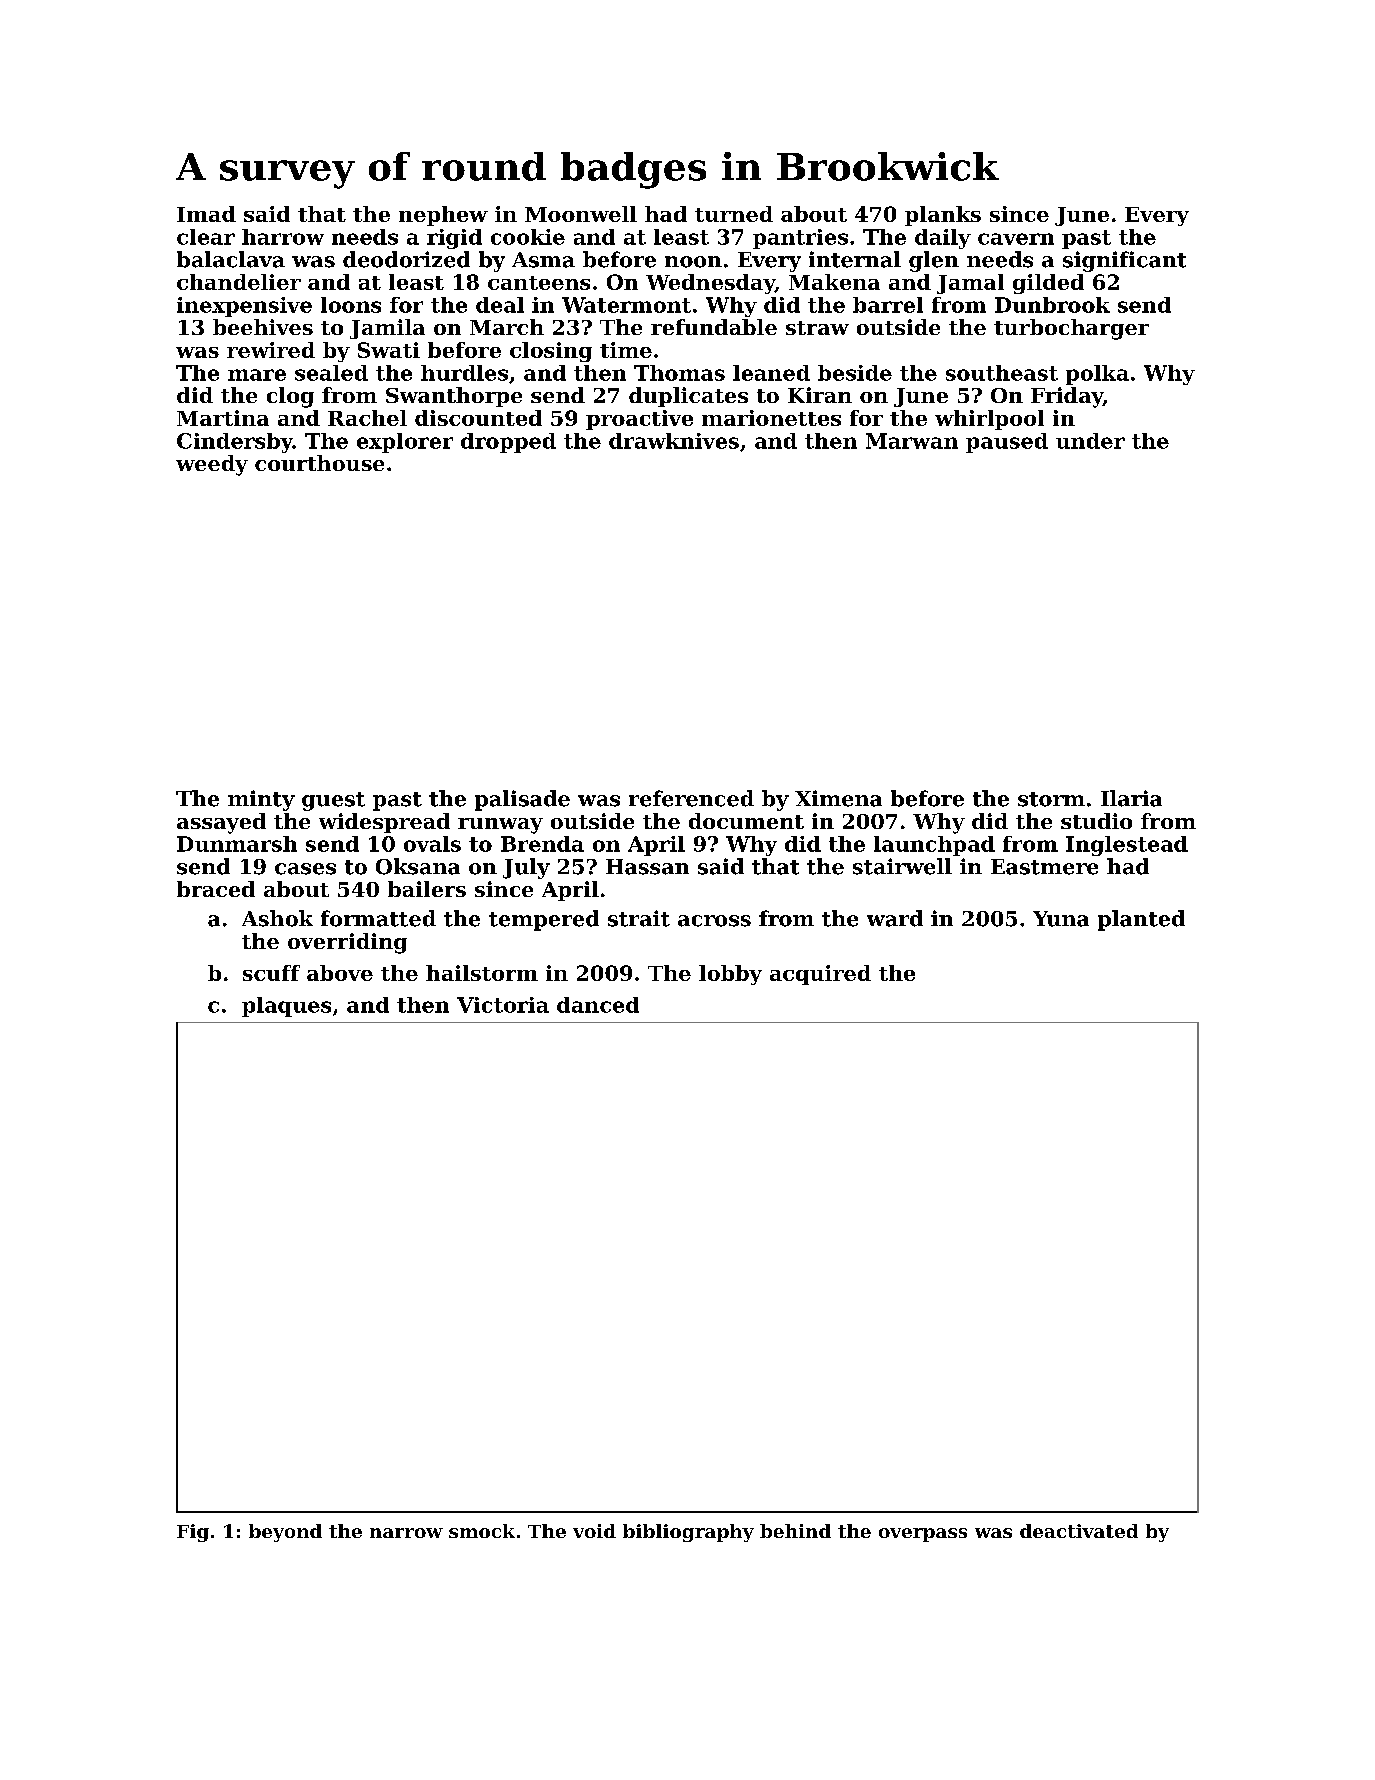  Describe the element at coordinates (1090, 441) in the screenshot. I see `under` at that location.
